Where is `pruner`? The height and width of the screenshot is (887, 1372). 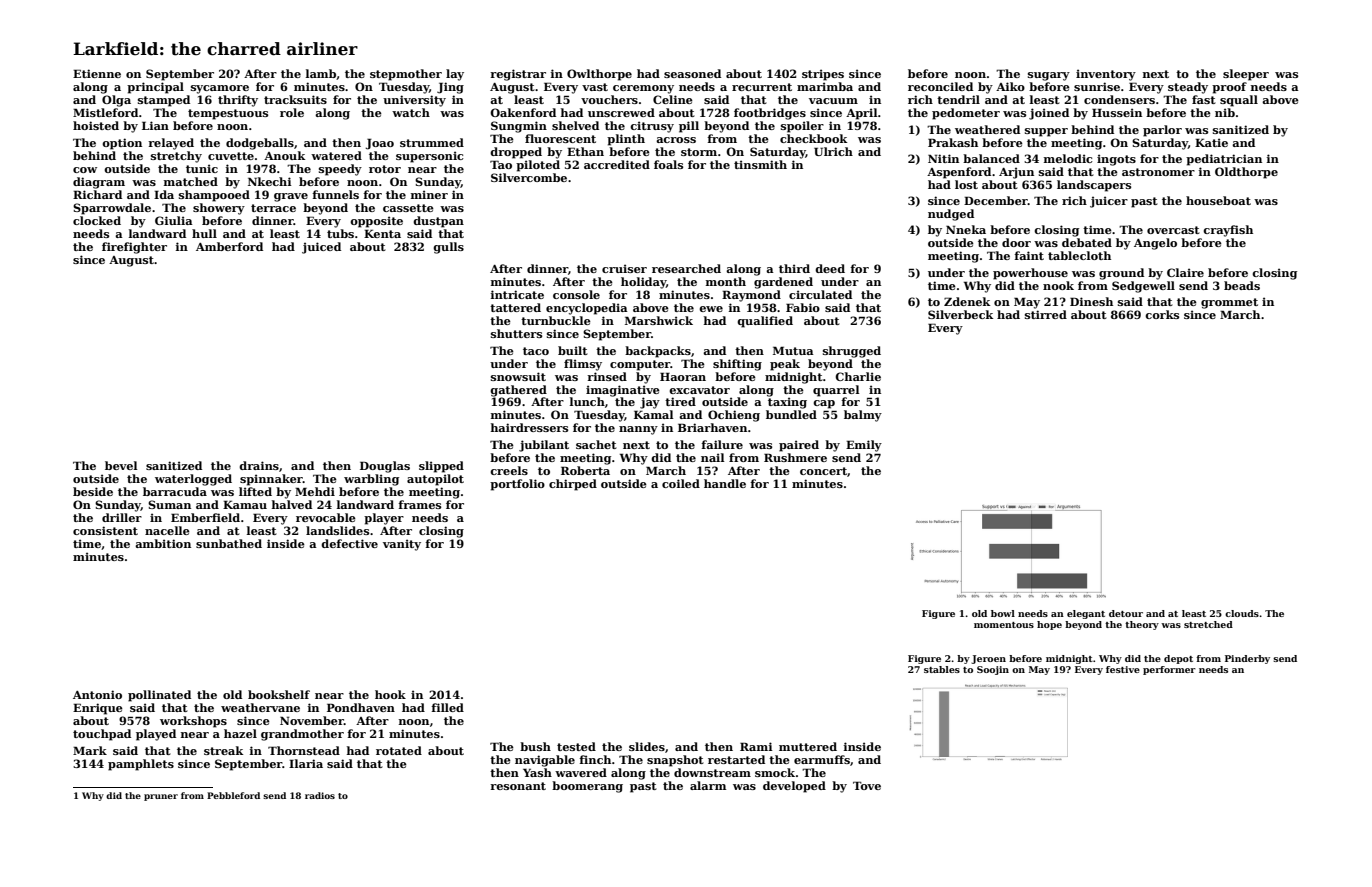
pruner is located at coordinates (161, 797).
